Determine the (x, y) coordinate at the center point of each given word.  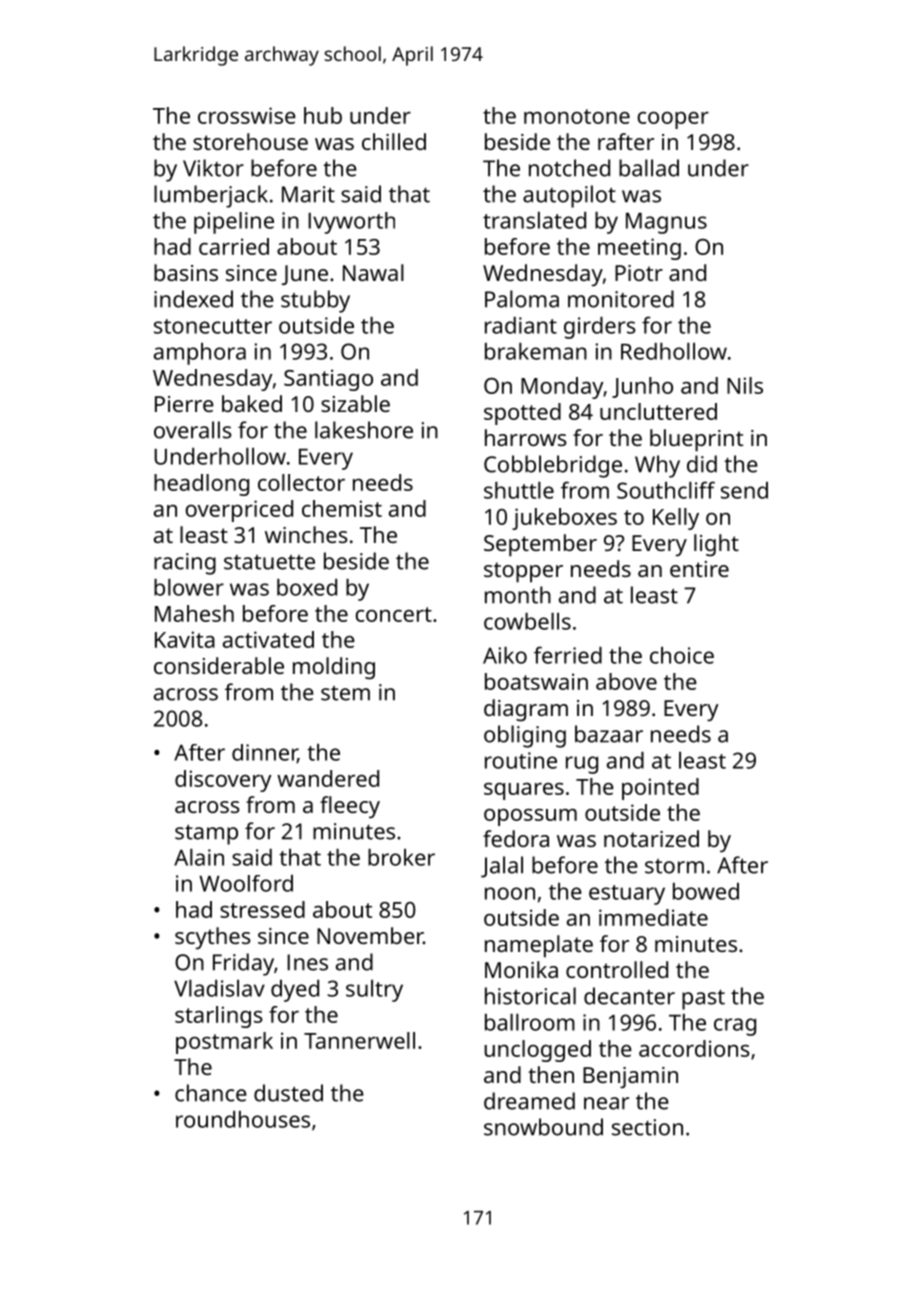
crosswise (247, 115)
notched (569, 168)
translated (534, 220)
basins (186, 272)
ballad (649, 168)
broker (401, 857)
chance (211, 1093)
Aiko (505, 655)
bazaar (609, 734)
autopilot (569, 196)
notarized (651, 838)
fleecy (350, 807)
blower (189, 587)
